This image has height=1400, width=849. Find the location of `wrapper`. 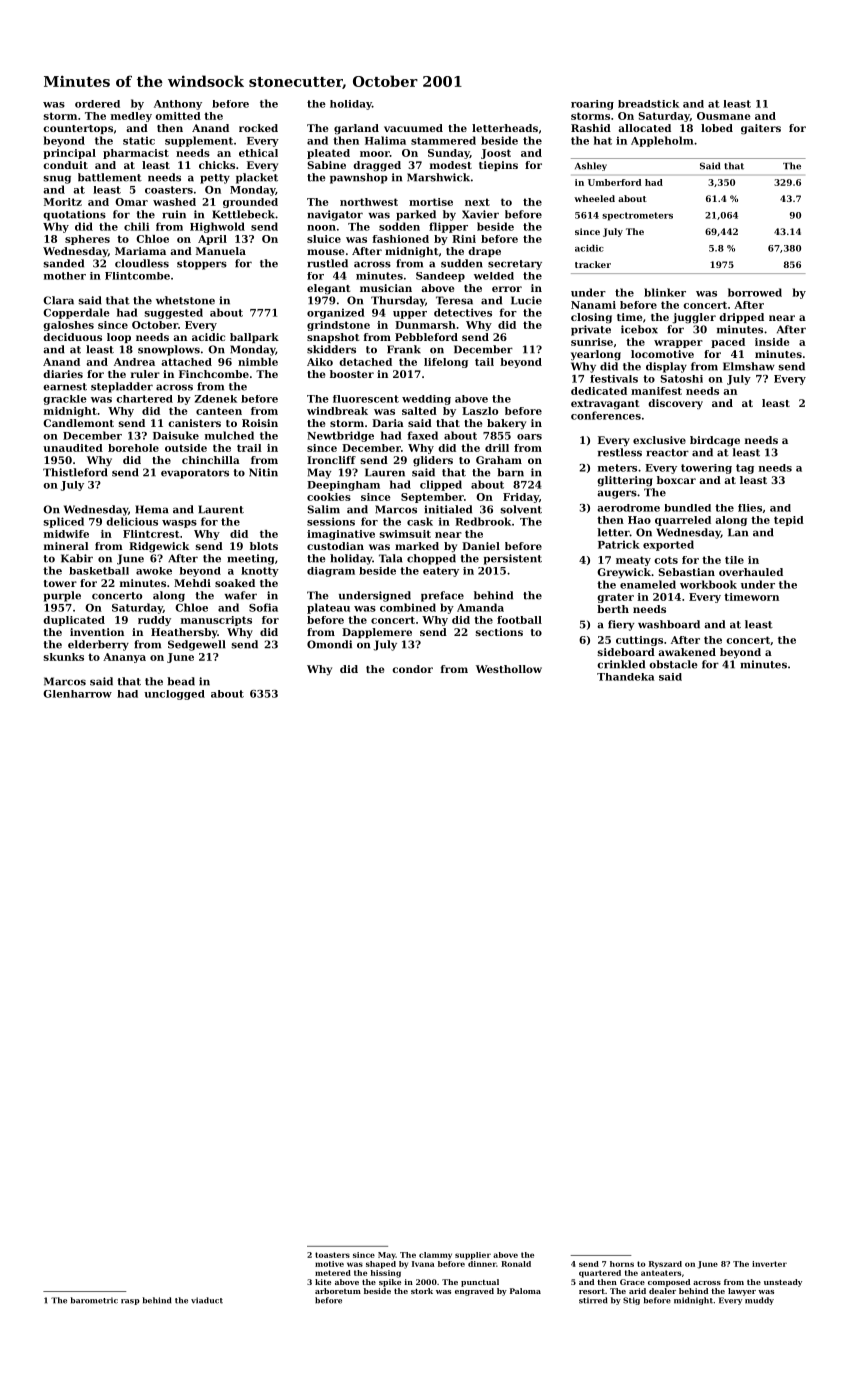

wrapper is located at coordinates (678, 344).
